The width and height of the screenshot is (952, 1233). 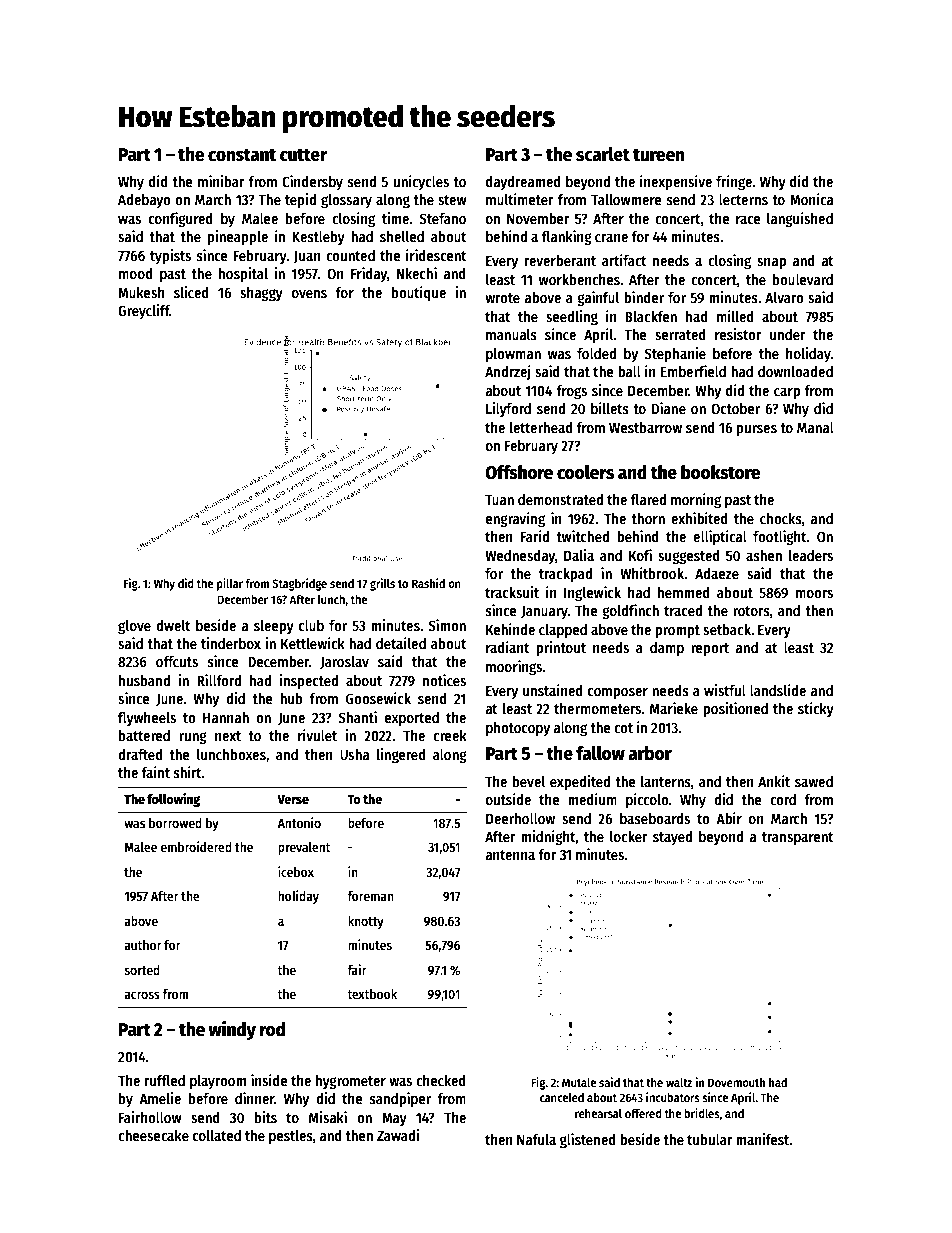 What do you see at coordinates (677, 631) in the screenshot?
I see `prompt` at bounding box center [677, 631].
